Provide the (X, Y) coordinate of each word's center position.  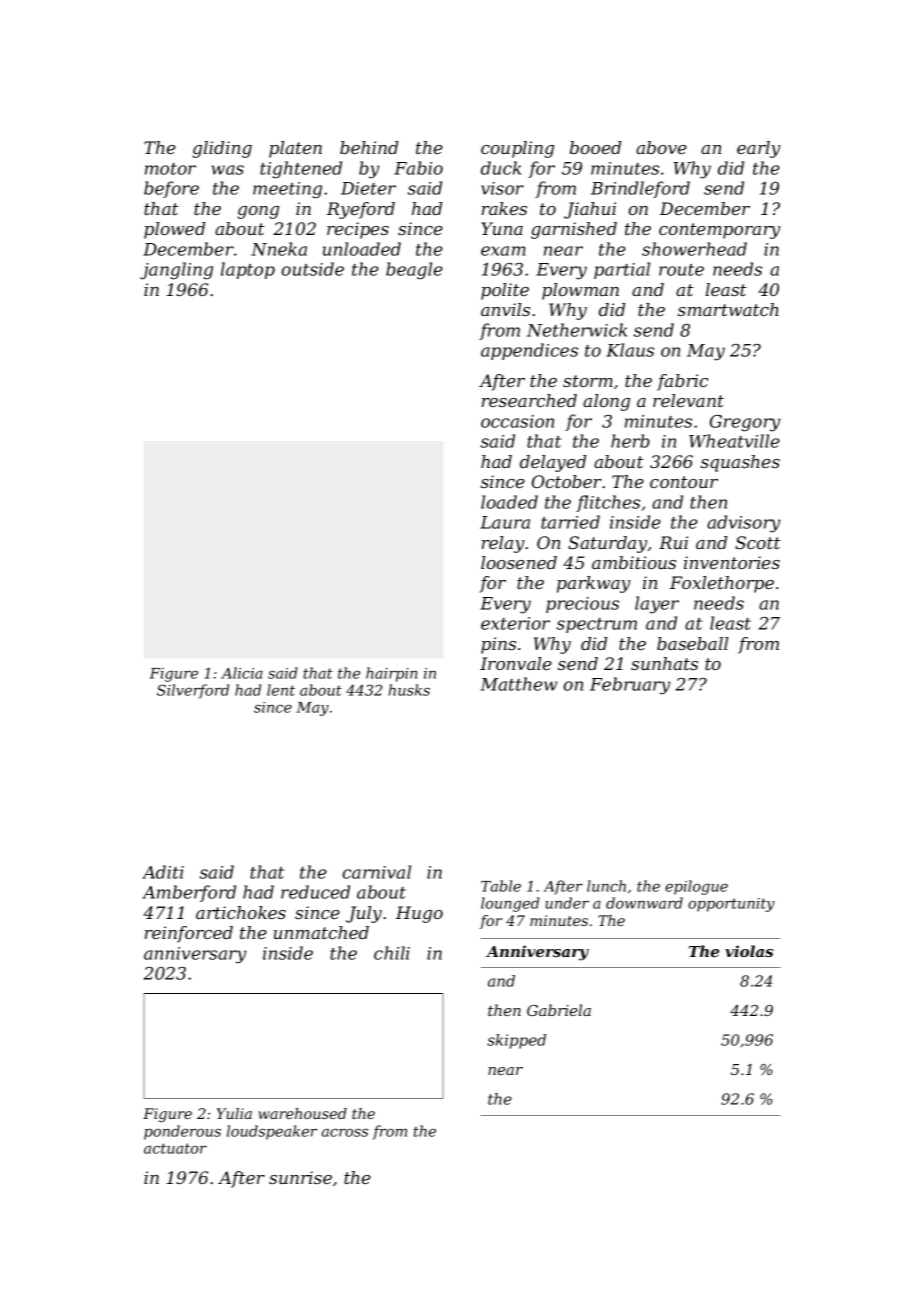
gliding (222, 149)
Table (501, 886)
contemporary (719, 231)
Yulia (234, 1113)
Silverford (193, 691)
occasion (517, 421)
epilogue (696, 887)
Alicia (242, 673)
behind (369, 147)
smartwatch (728, 309)
